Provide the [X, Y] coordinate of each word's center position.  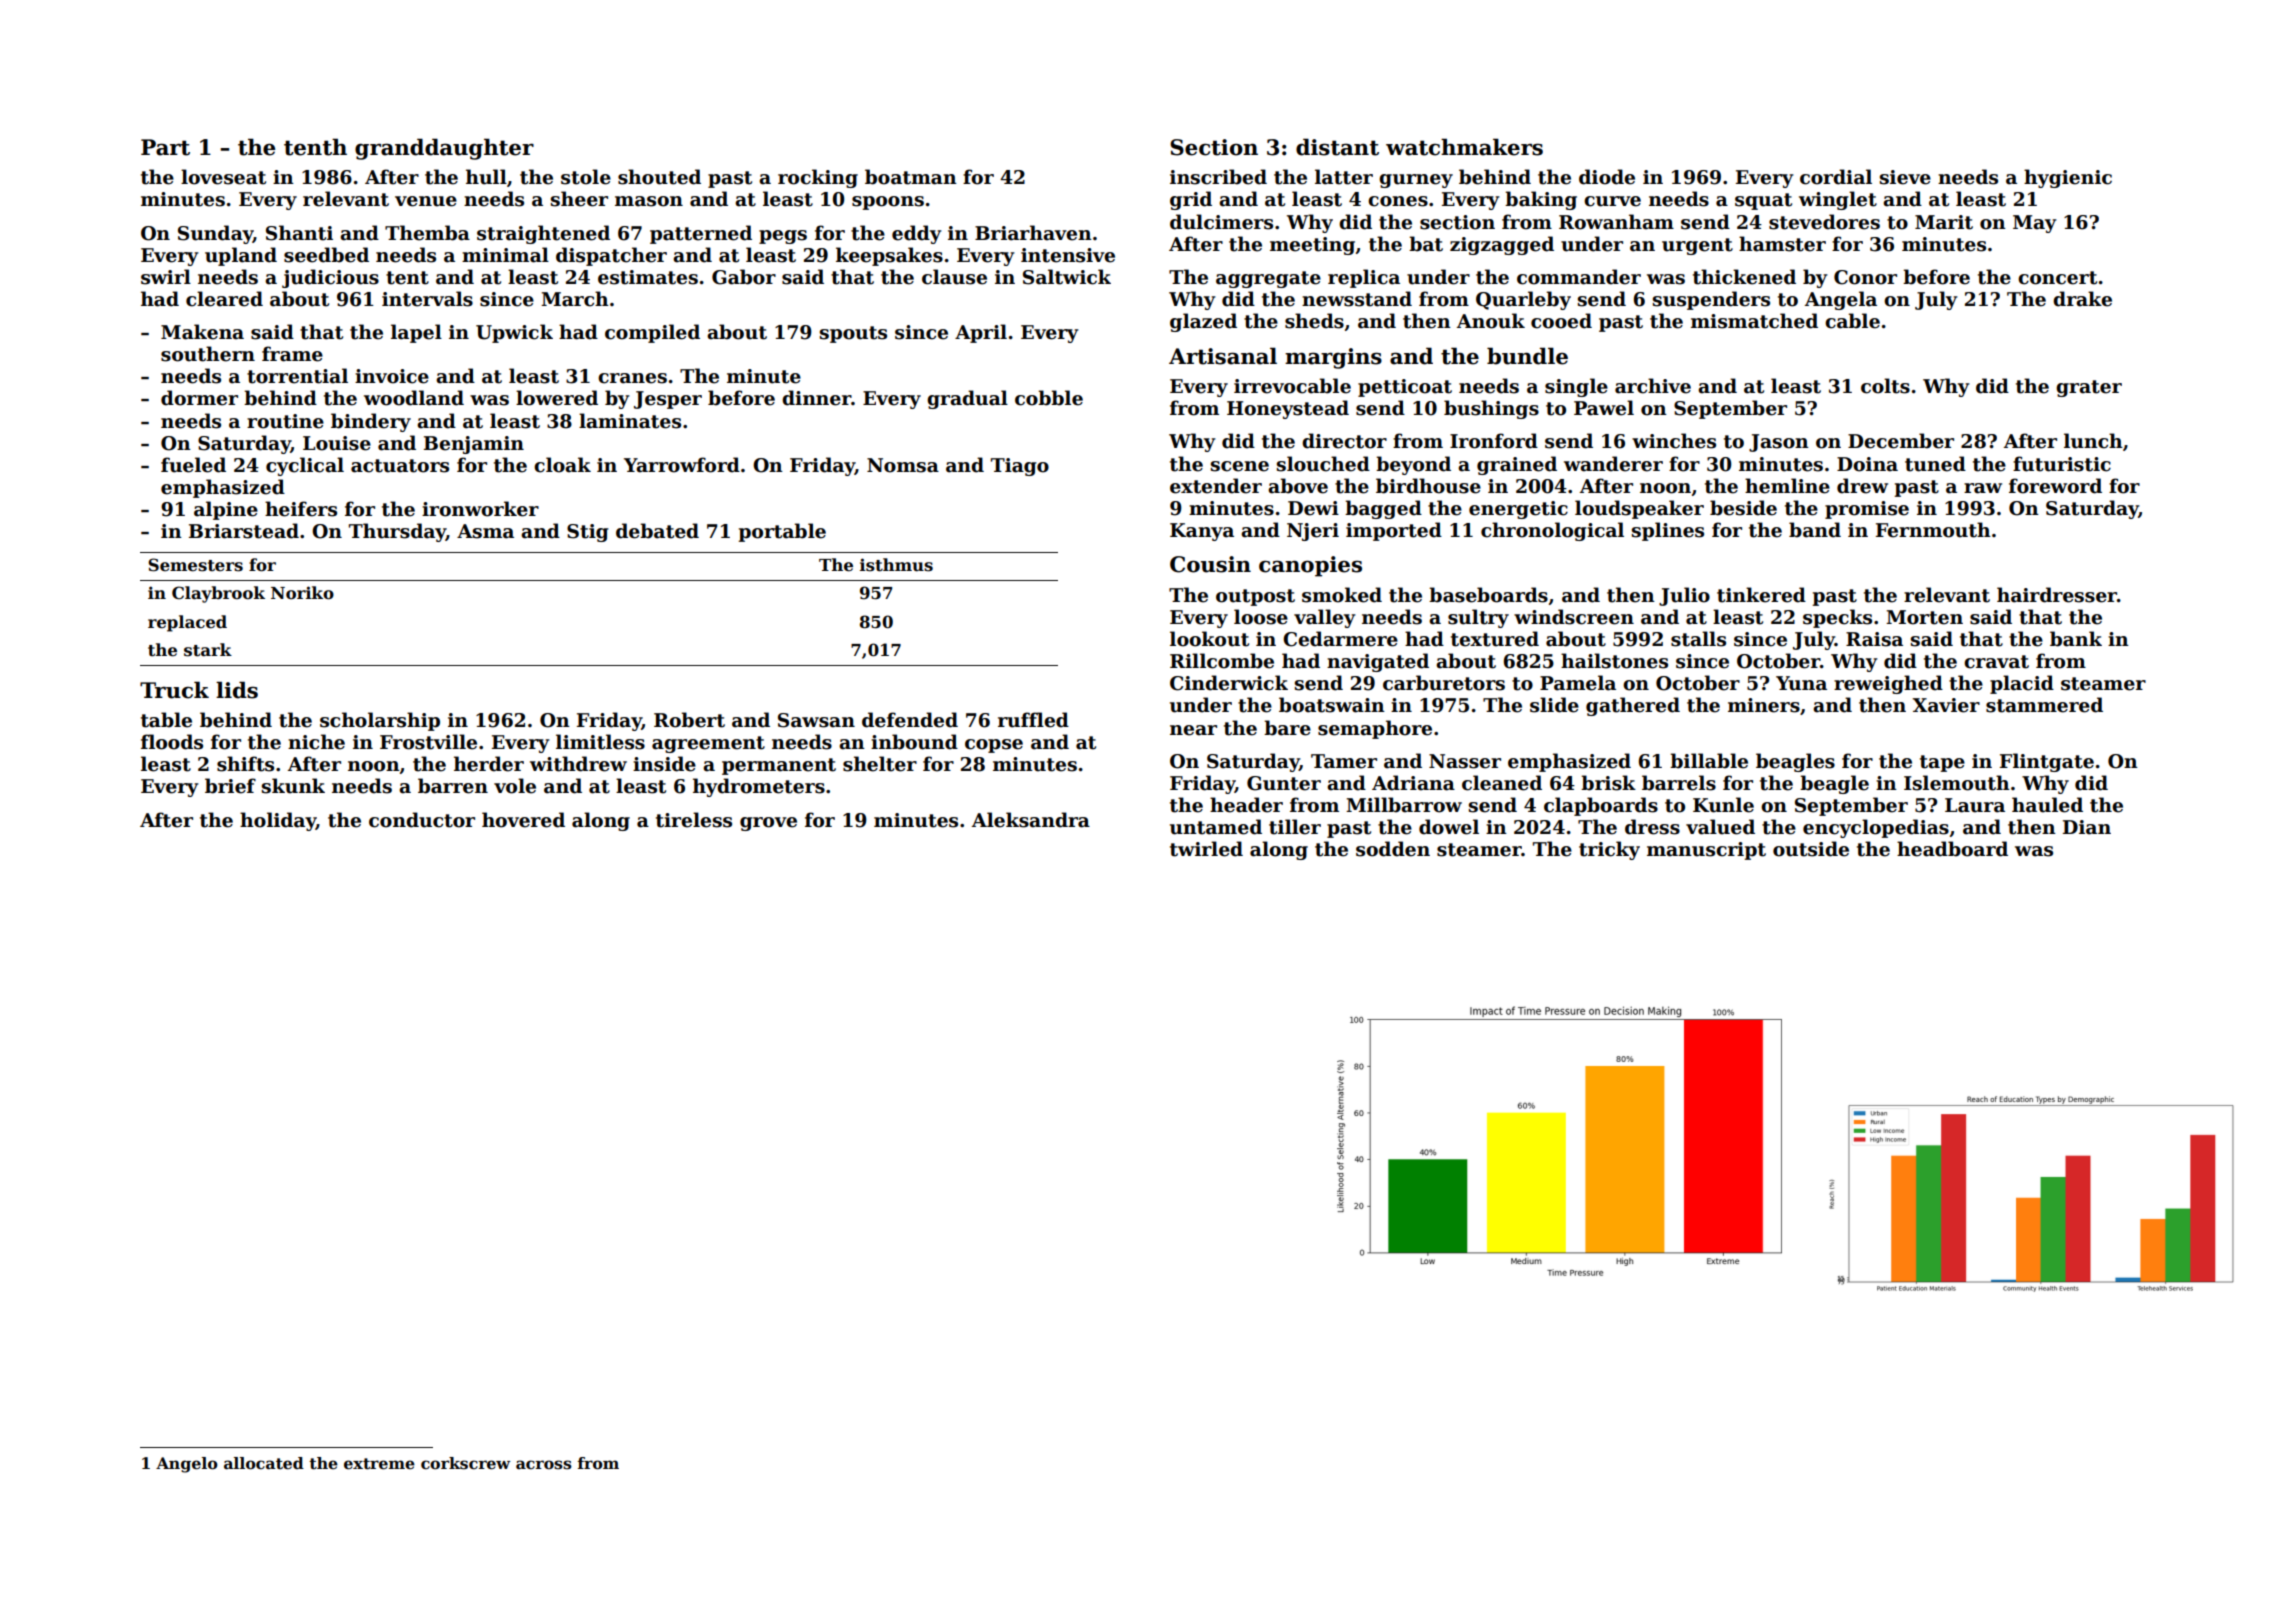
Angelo [187, 1465]
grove [768, 824]
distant [1337, 147]
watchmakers [1464, 147]
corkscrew [465, 1463]
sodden [1393, 849]
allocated [264, 1463]
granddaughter [444, 149]
